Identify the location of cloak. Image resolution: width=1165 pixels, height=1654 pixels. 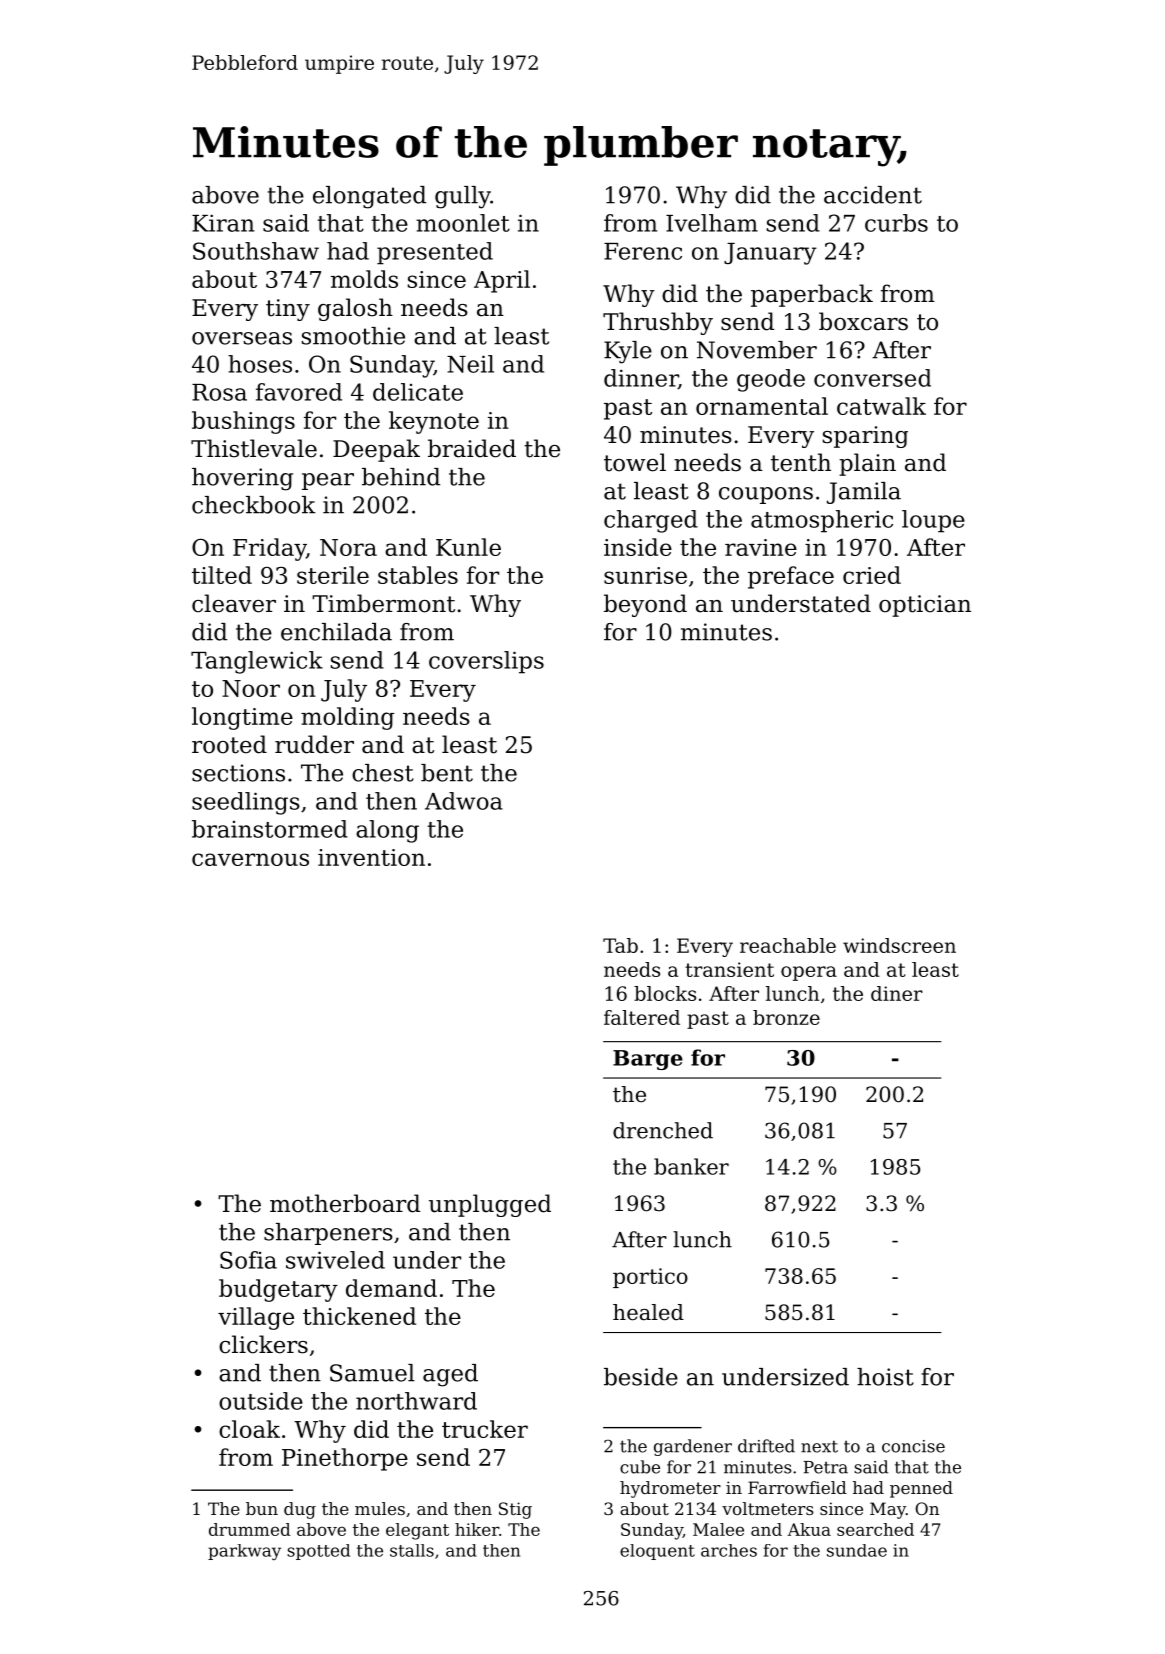
(249, 1429).
